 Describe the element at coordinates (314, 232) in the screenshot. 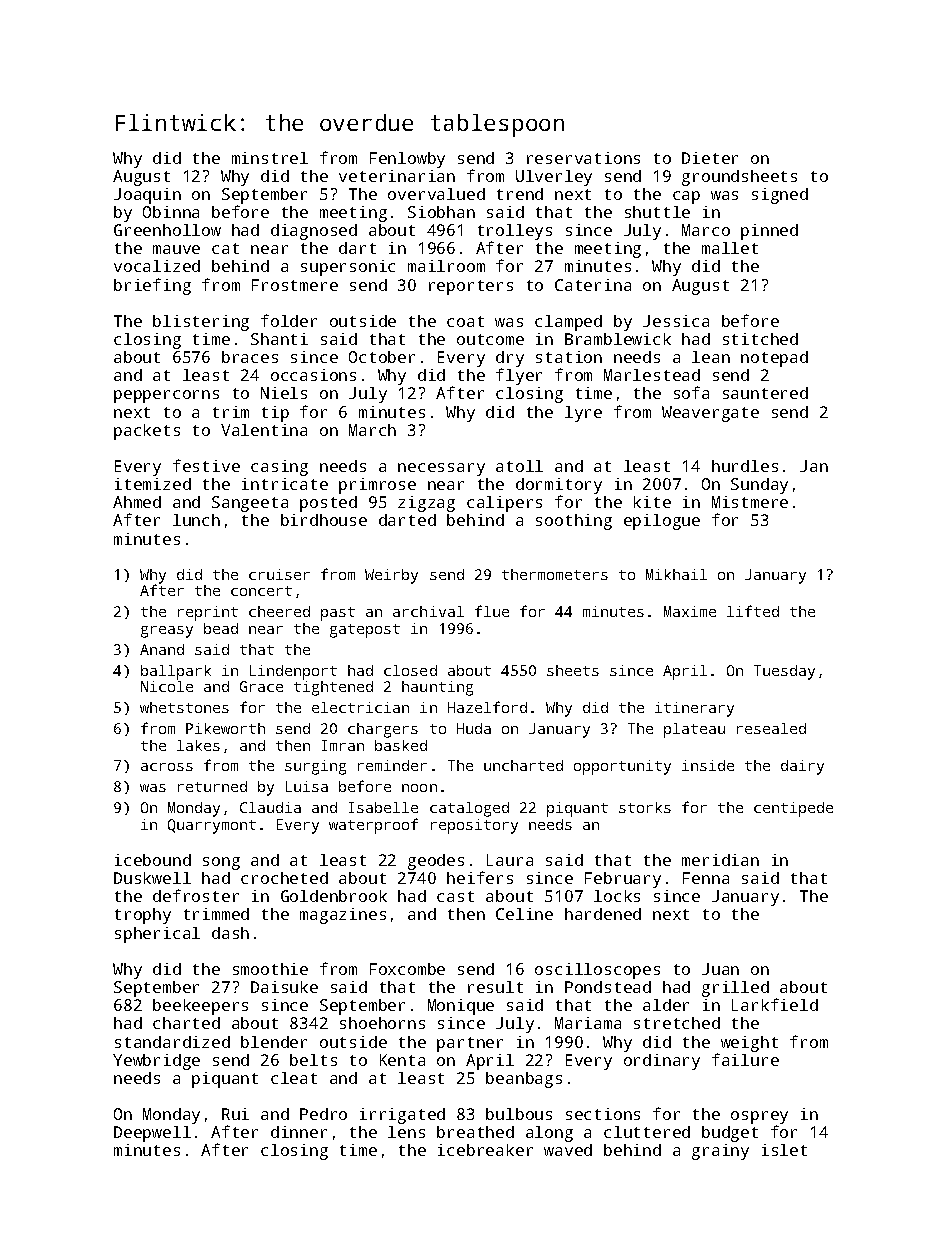

I see `diagnosed` at that location.
